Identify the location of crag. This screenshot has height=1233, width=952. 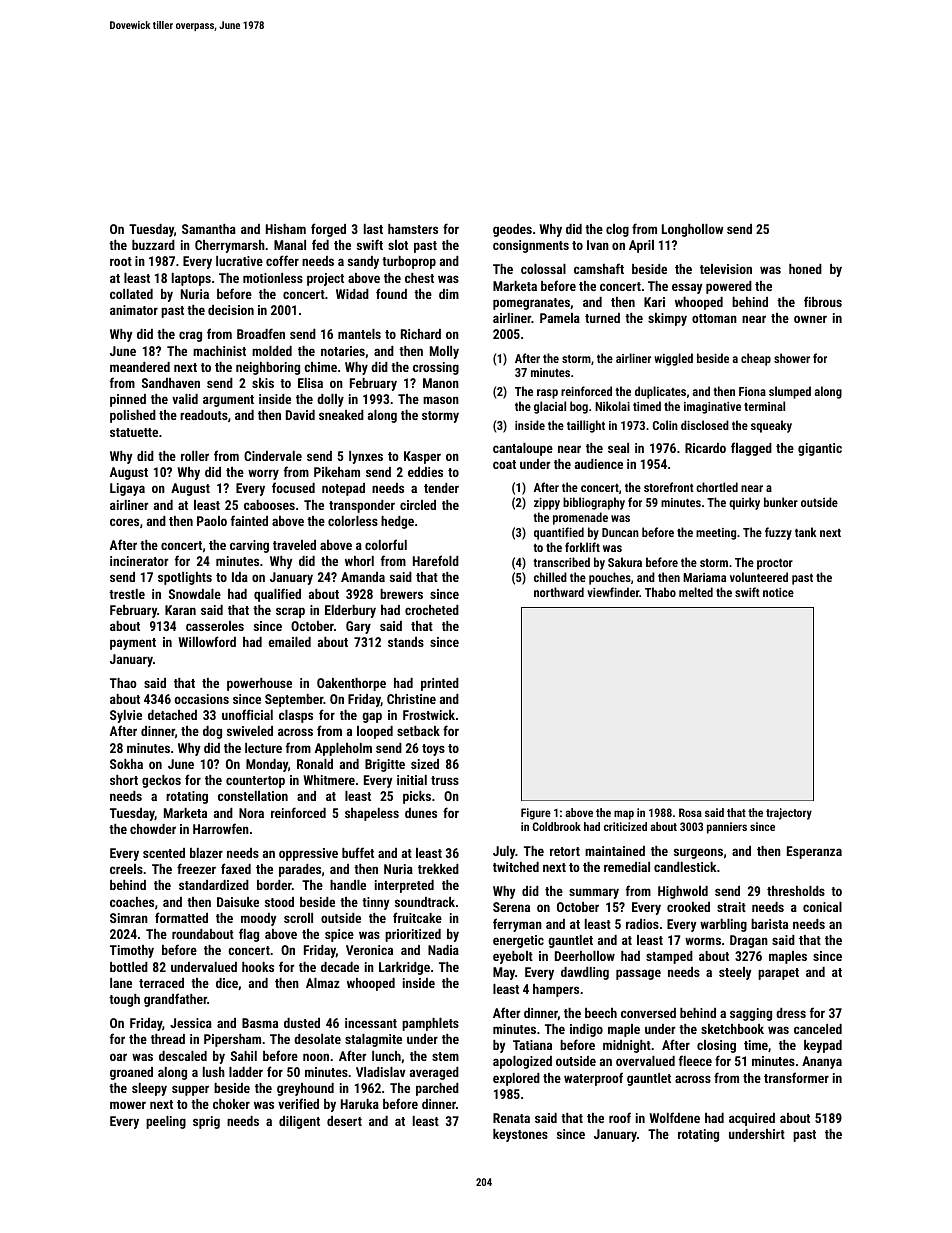
(190, 336).
